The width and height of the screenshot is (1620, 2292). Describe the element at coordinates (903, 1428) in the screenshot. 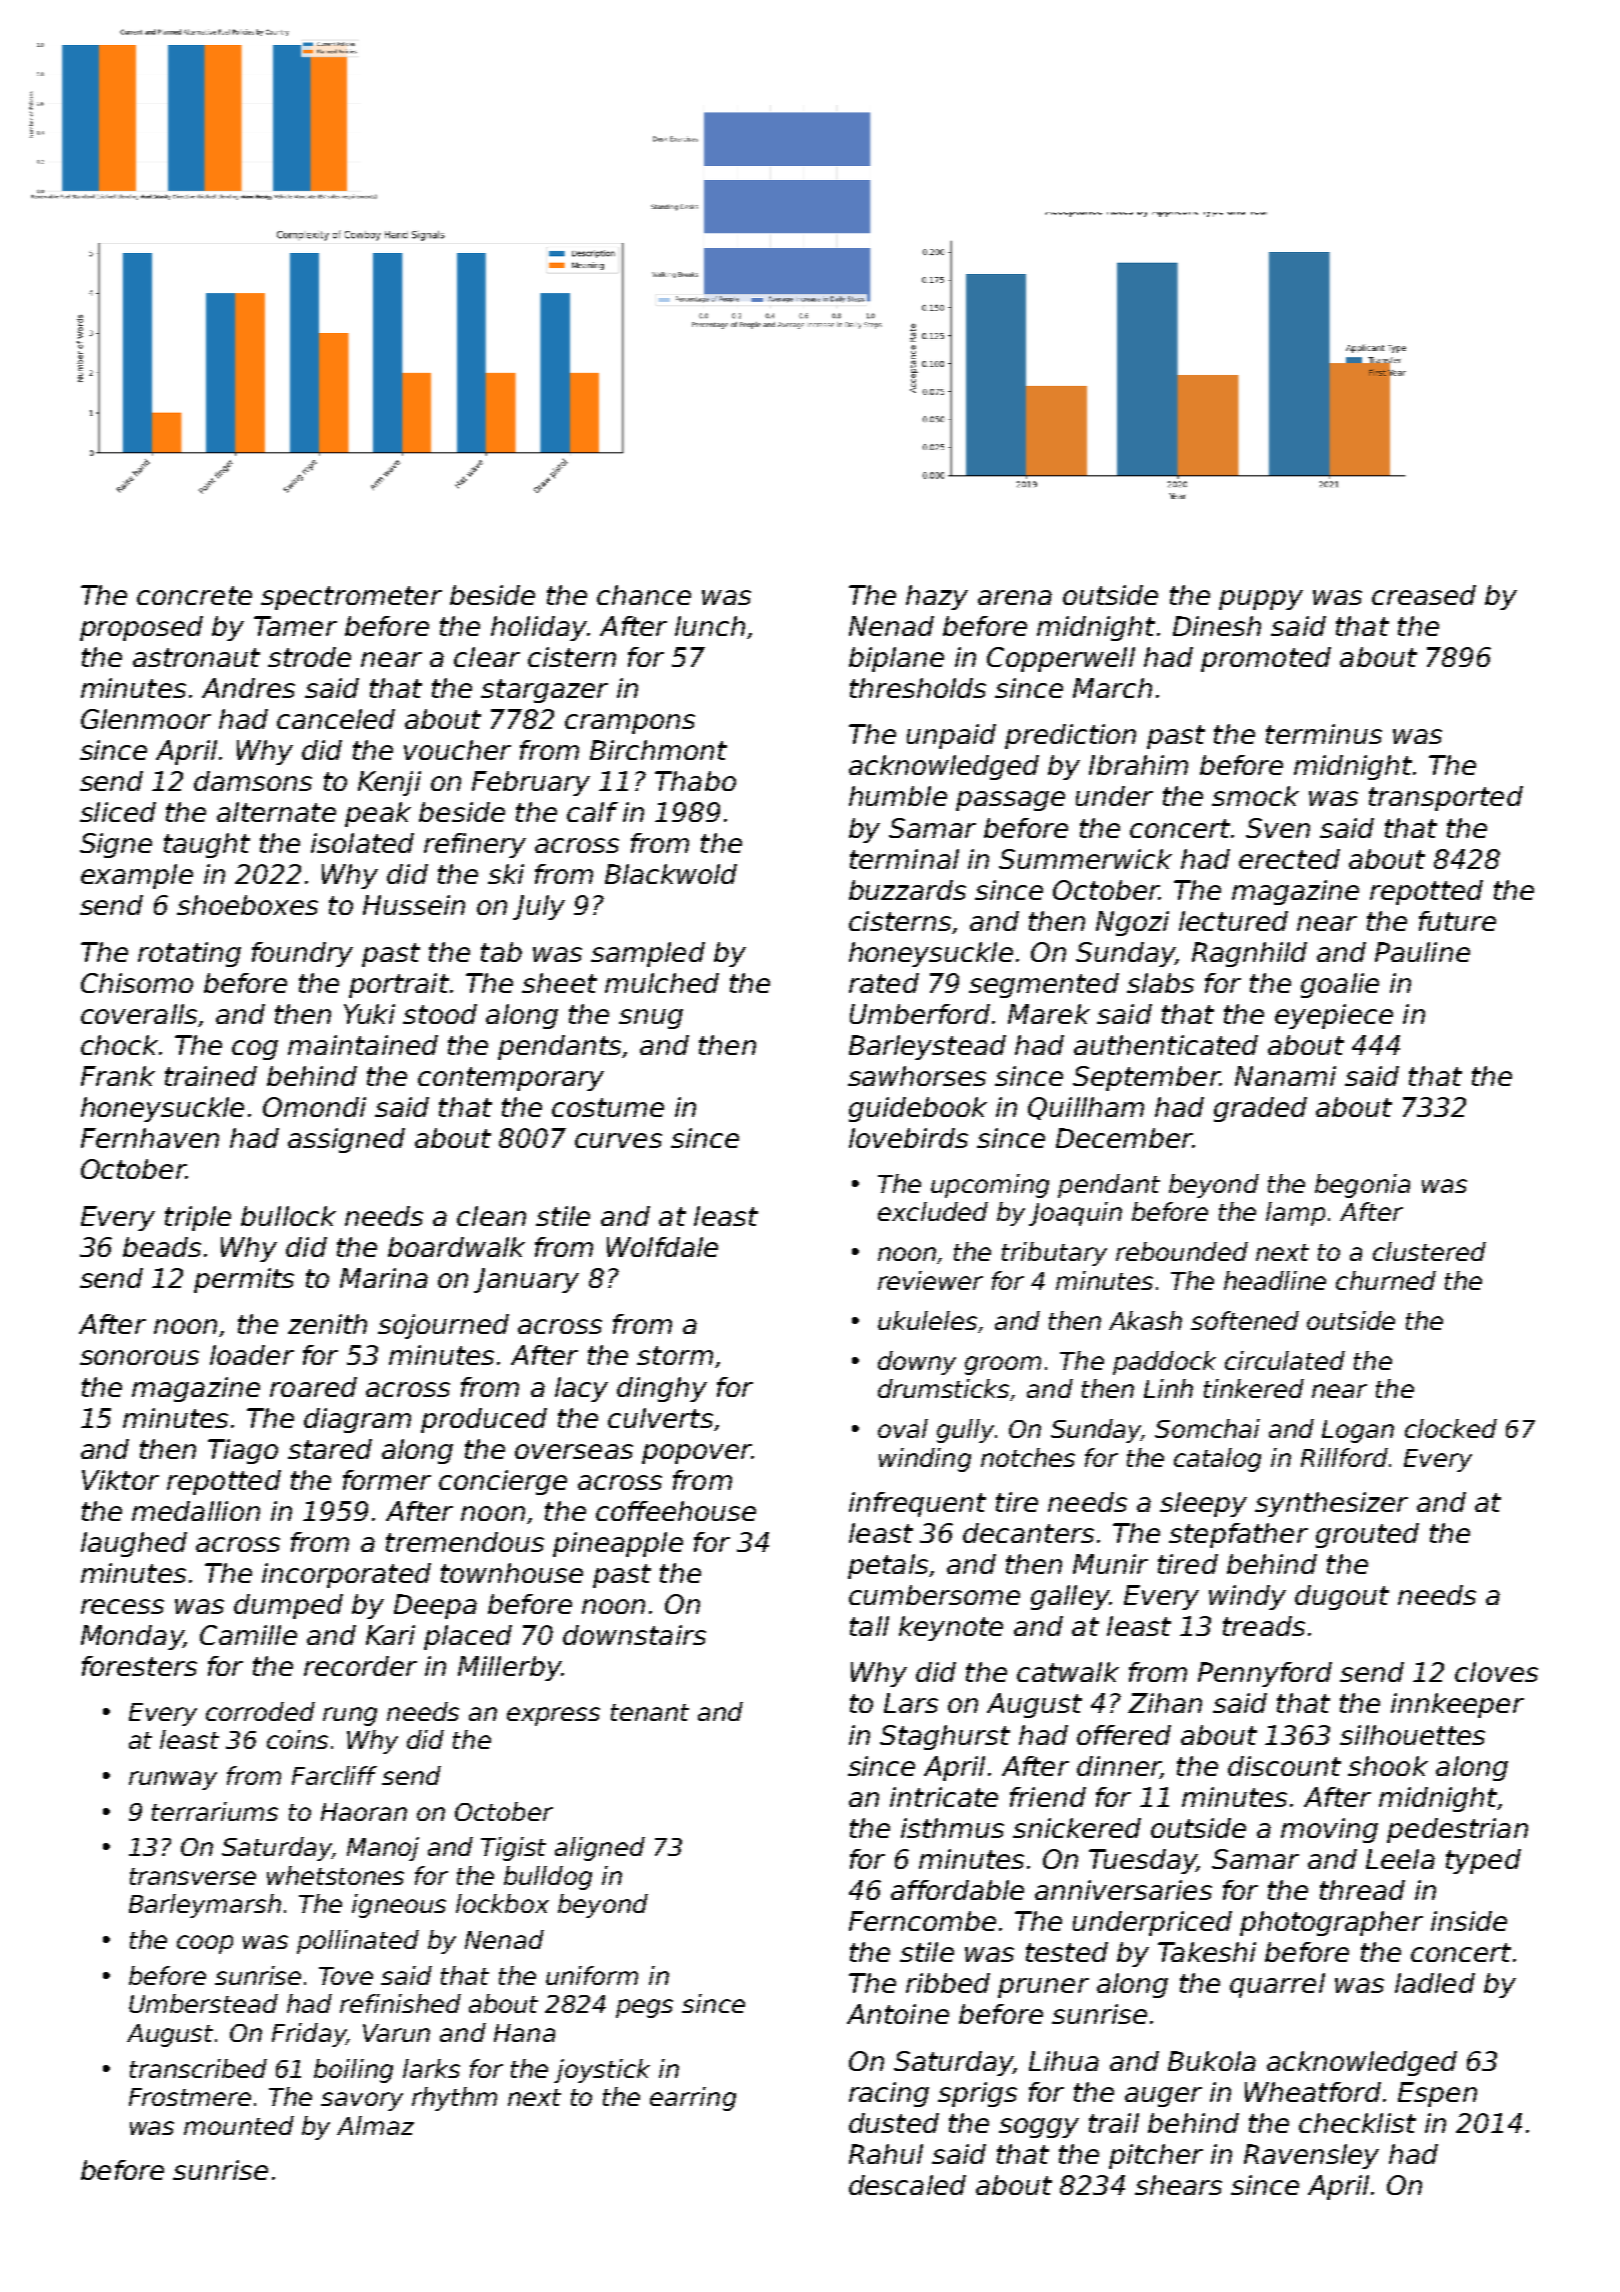

I see `oval` at that location.
